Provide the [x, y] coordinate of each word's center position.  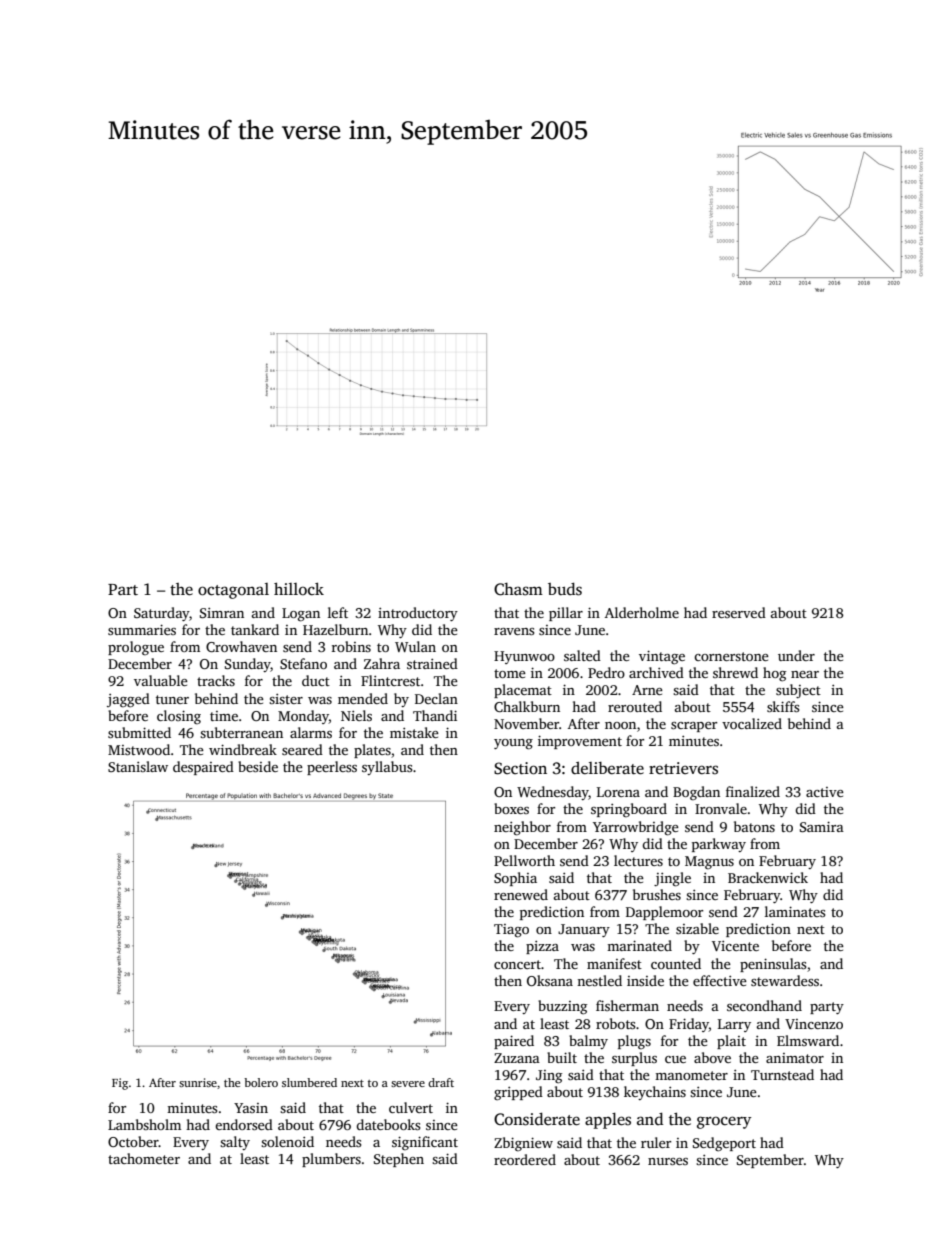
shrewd [735, 672]
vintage [662, 657]
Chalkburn [527, 706]
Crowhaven [241, 646]
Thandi [435, 715]
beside [258, 766]
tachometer [144, 1158]
